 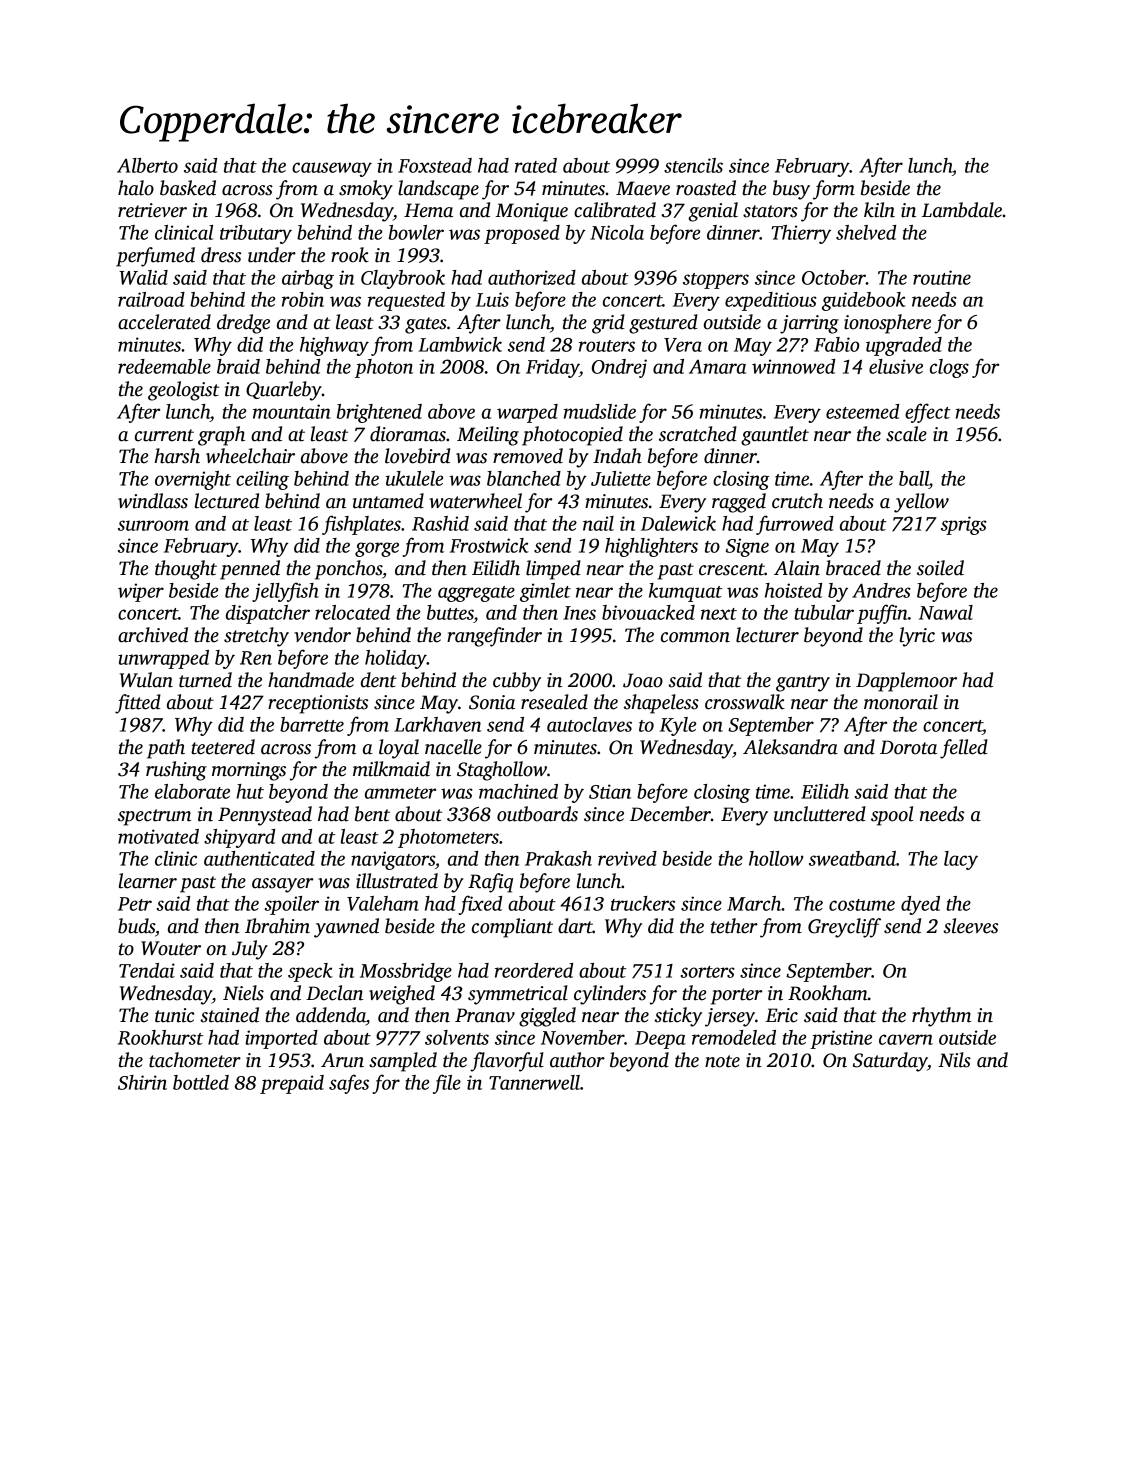 What do you see at coordinates (809, 324) in the document?
I see `jarring` at bounding box center [809, 324].
